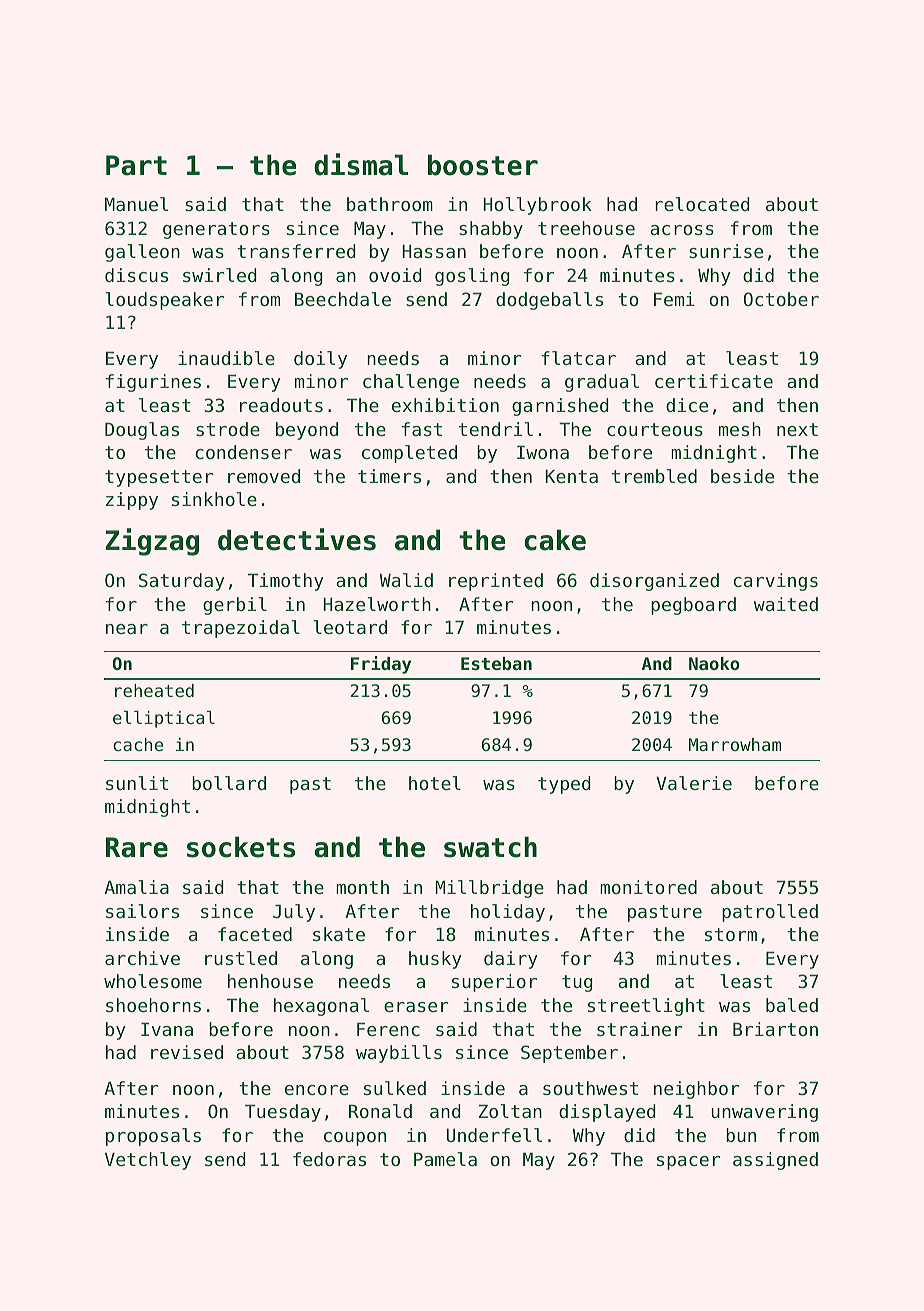  What do you see at coordinates (607, 1113) in the image?
I see `displayed` at bounding box center [607, 1113].
